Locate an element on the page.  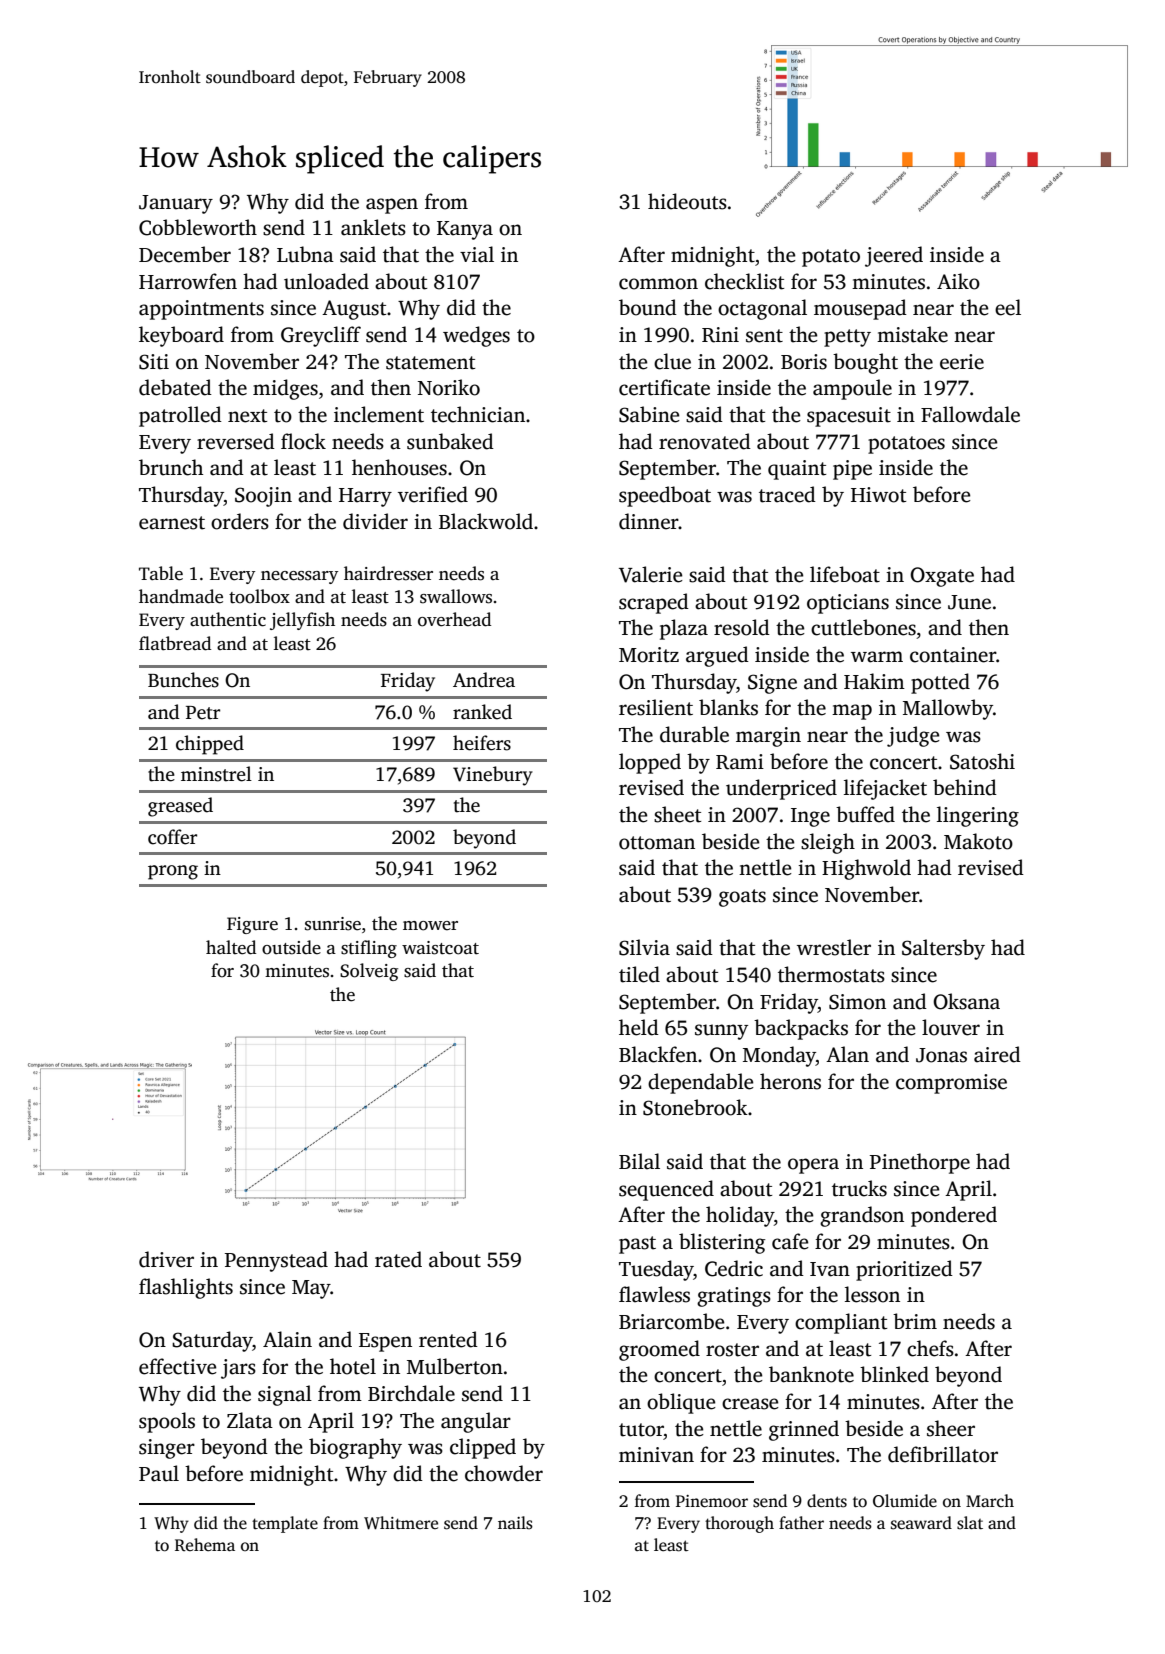
blinked is located at coordinates (894, 1374).
